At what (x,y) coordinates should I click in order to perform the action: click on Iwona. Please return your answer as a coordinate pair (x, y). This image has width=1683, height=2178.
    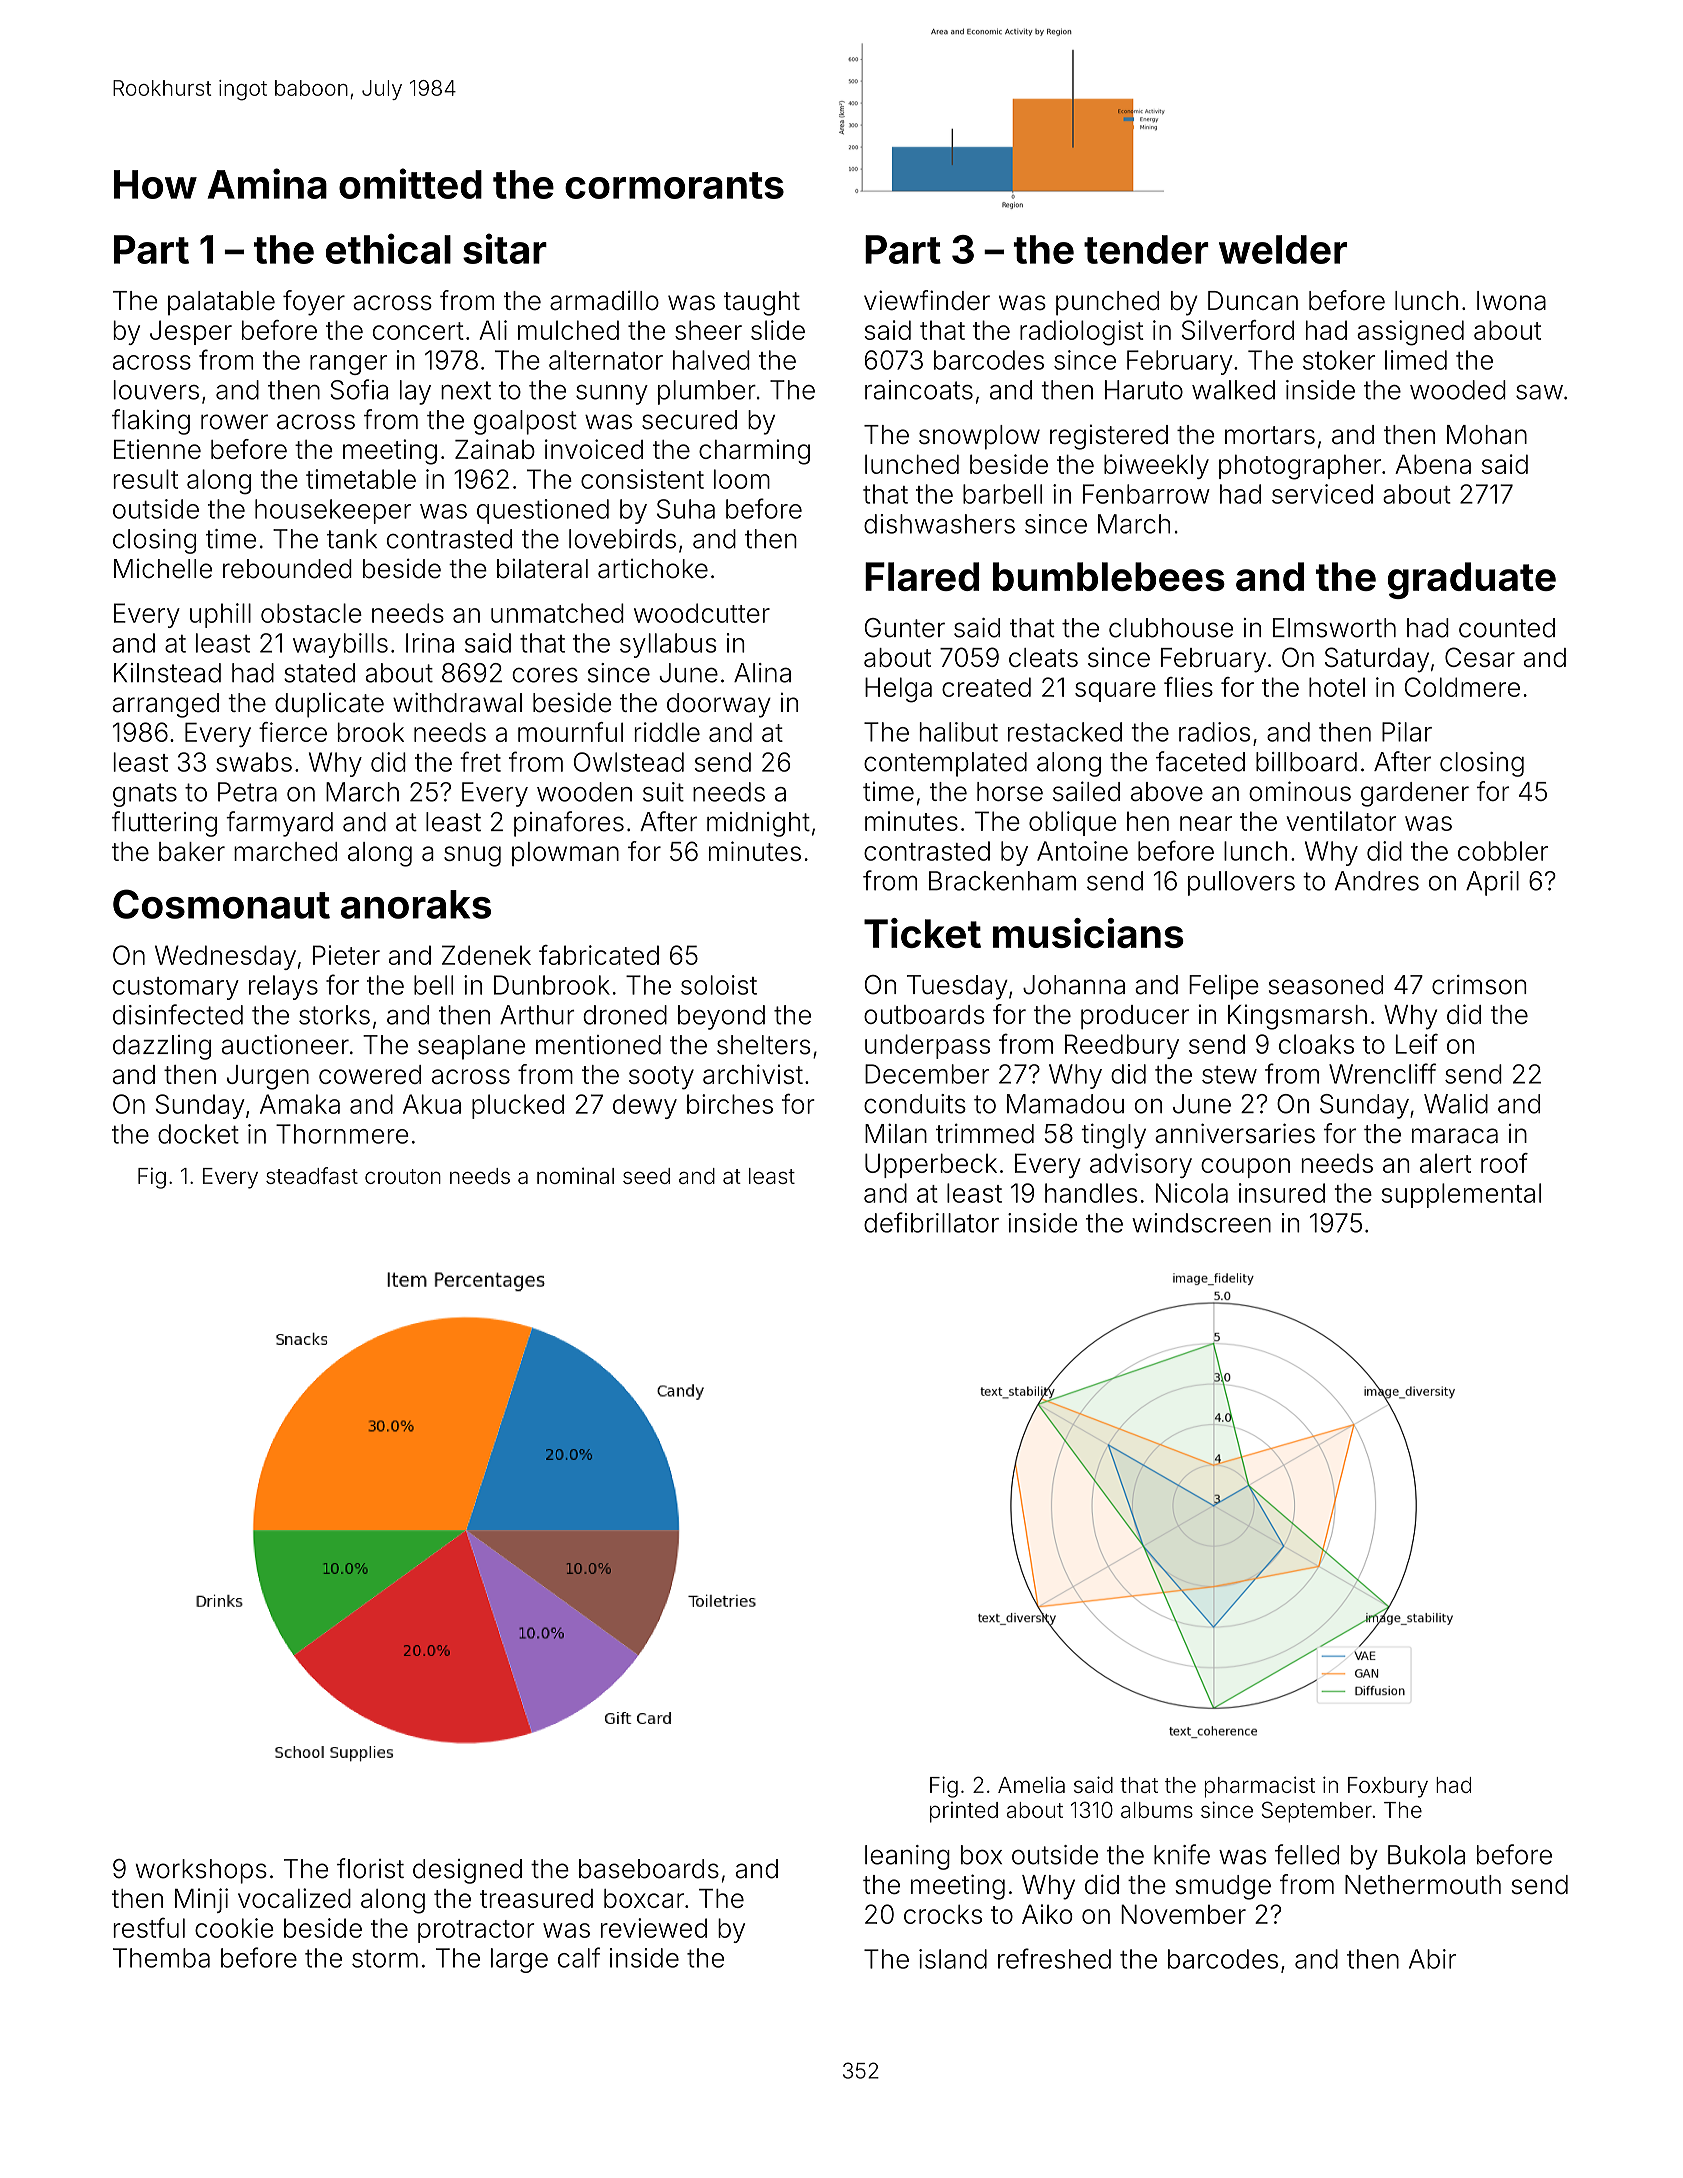
    Looking at the image, I should click on (1511, 300).
